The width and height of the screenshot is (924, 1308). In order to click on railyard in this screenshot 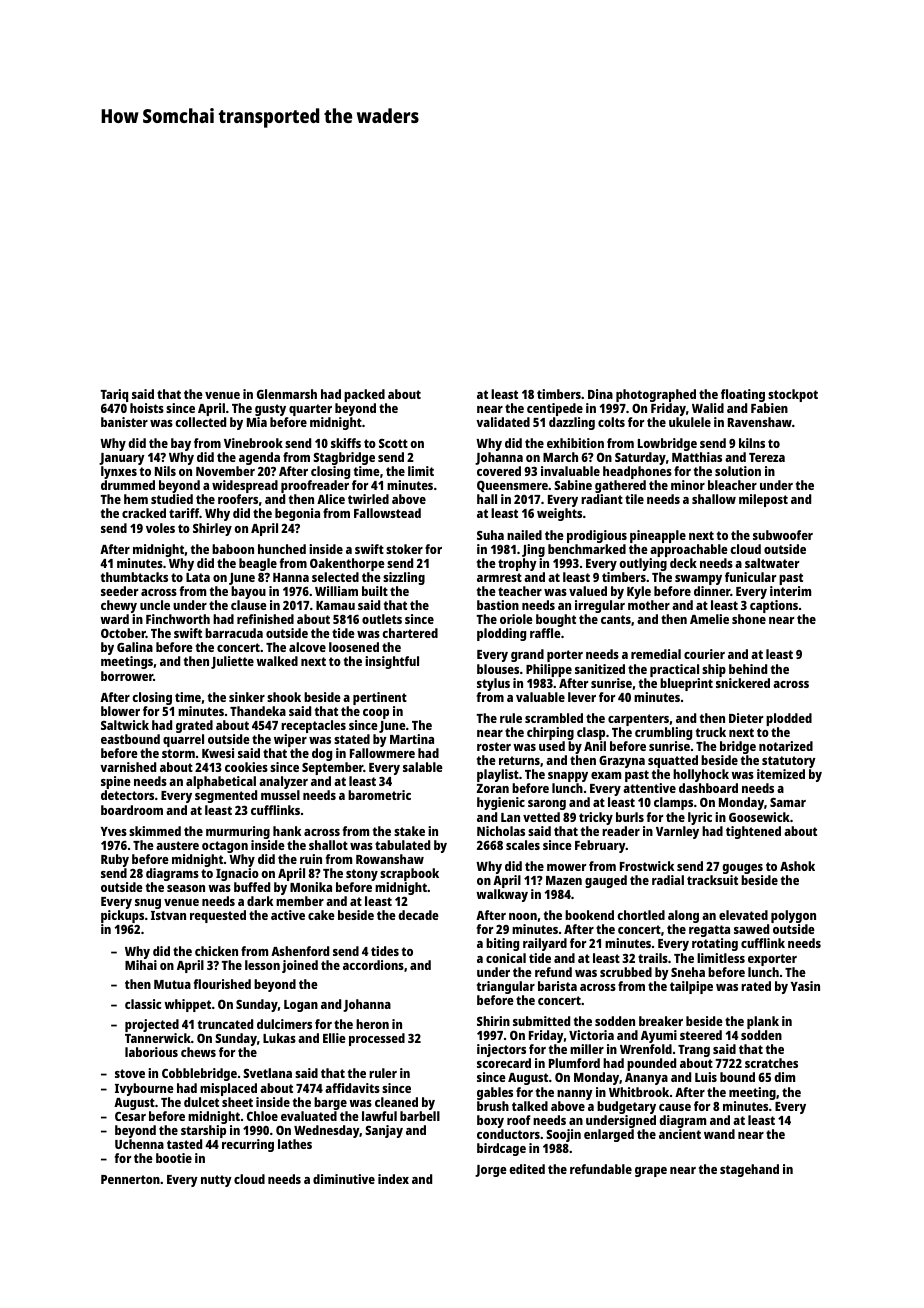, I will do `click(545, 944)`.
